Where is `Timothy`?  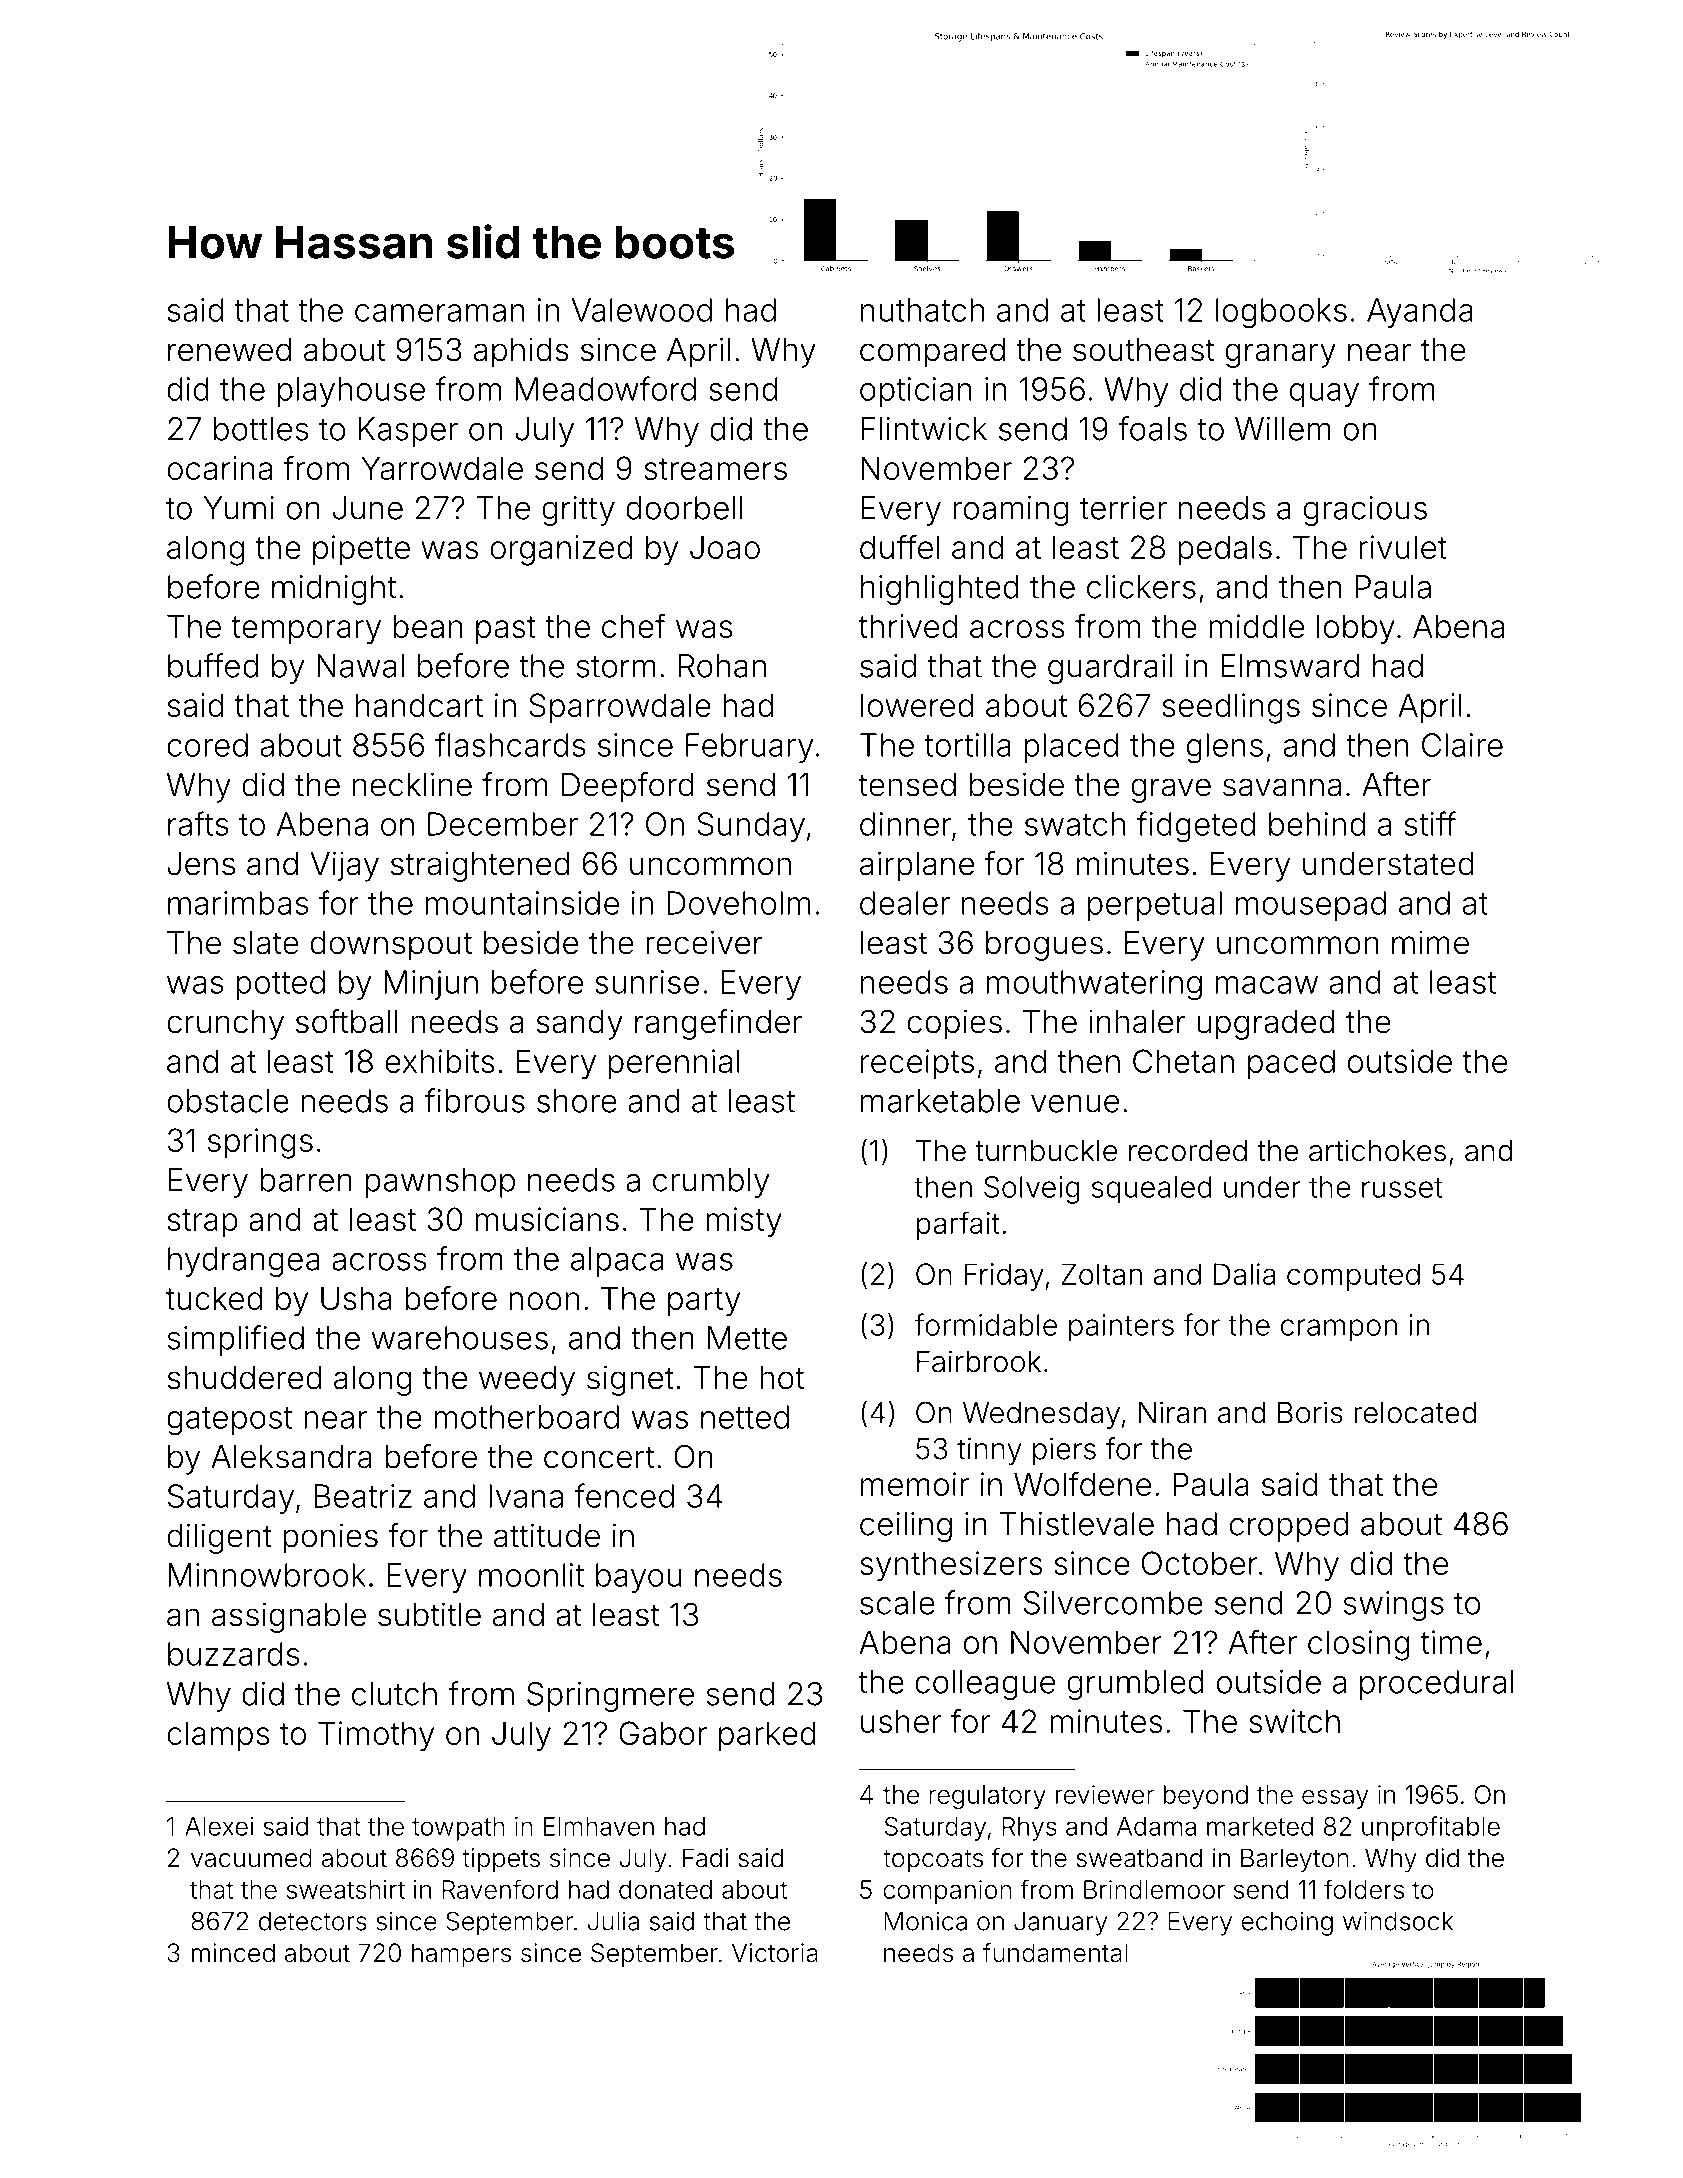 Timothy is located at coordinates (376, 1736).
